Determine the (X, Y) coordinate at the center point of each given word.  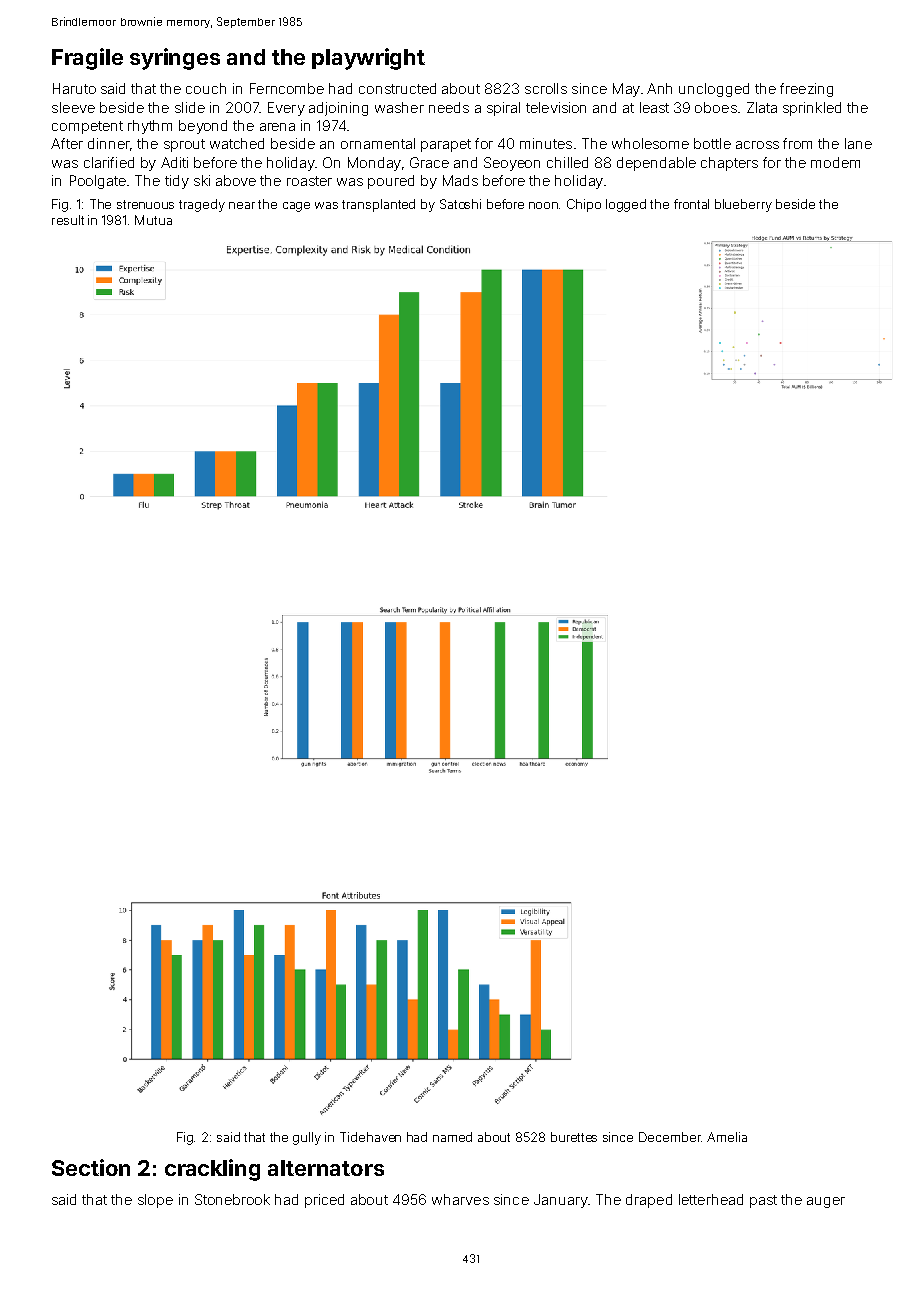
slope (155, 1201)
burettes (574, 1137)
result (68, 220)
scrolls (546, 88)
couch (206, 88)
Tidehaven (370, 1137)
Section (91, 1167)
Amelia (727, 1137)
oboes (716, 107)
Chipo (584, 205)
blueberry (743, 205)
